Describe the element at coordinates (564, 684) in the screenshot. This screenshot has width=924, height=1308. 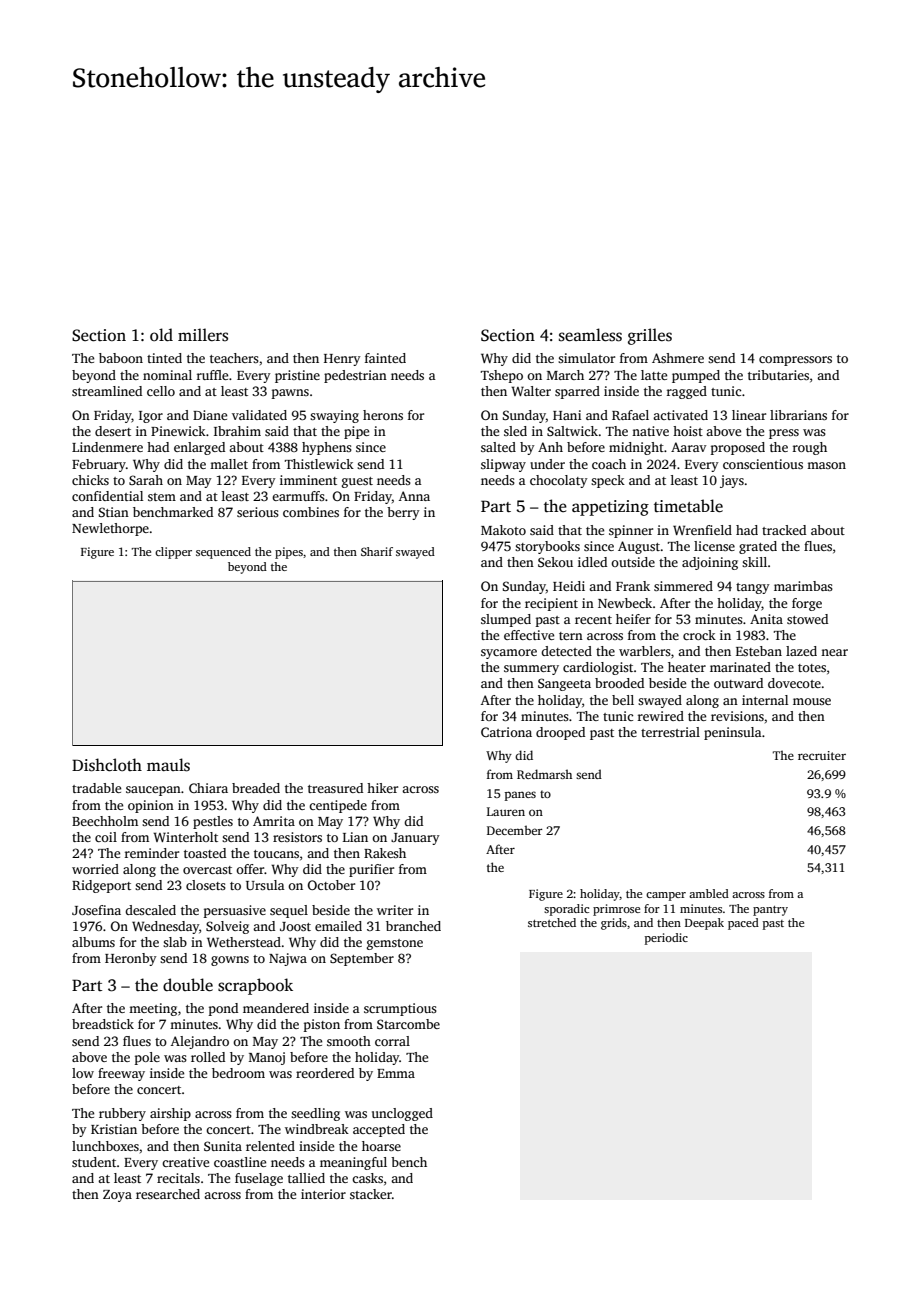
I see `Sangeeta` at that location.
